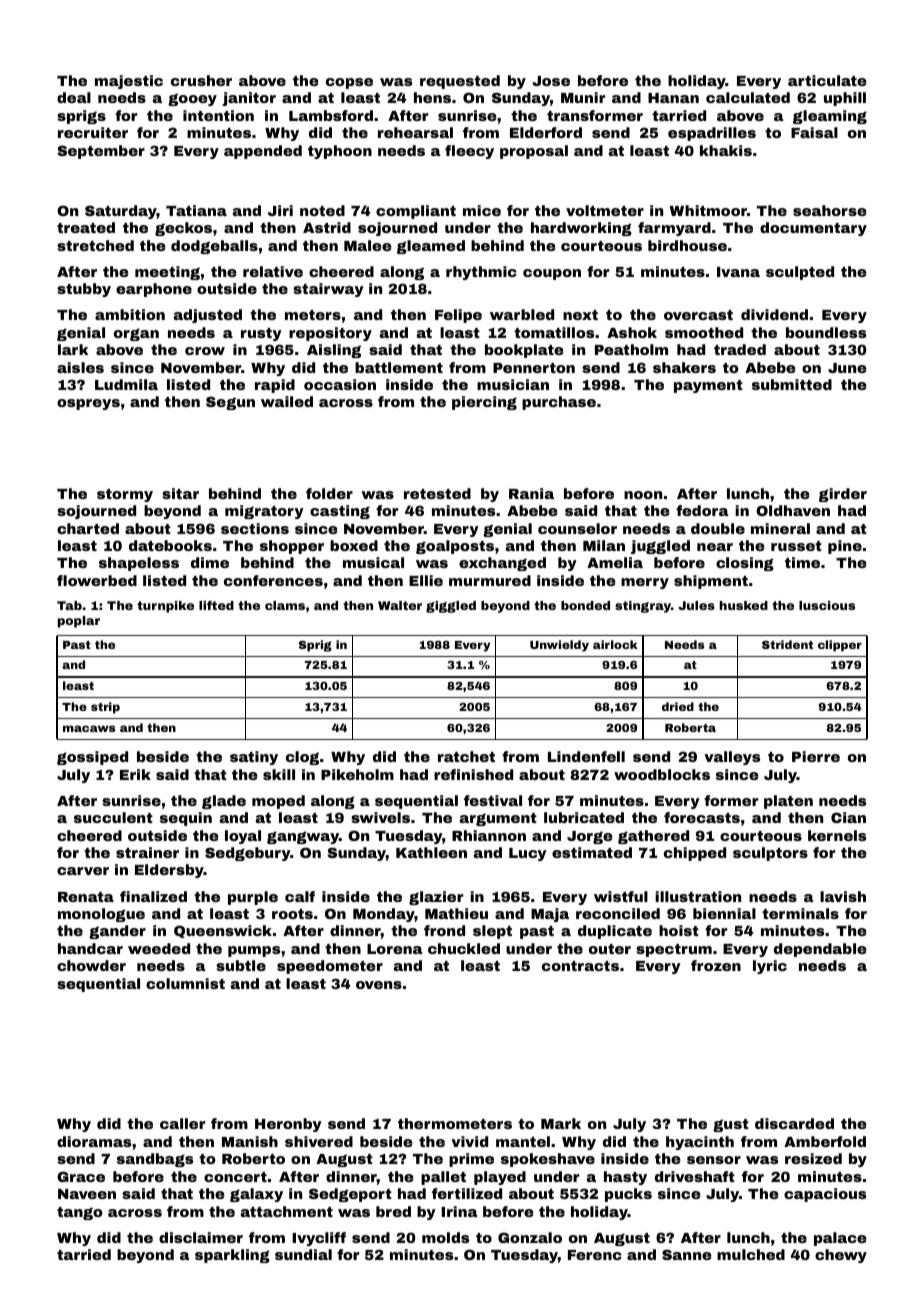 This image has height=1308, width=924. Describe the element at coordinates (349, 83) in the image. I see `copse` at that location.
